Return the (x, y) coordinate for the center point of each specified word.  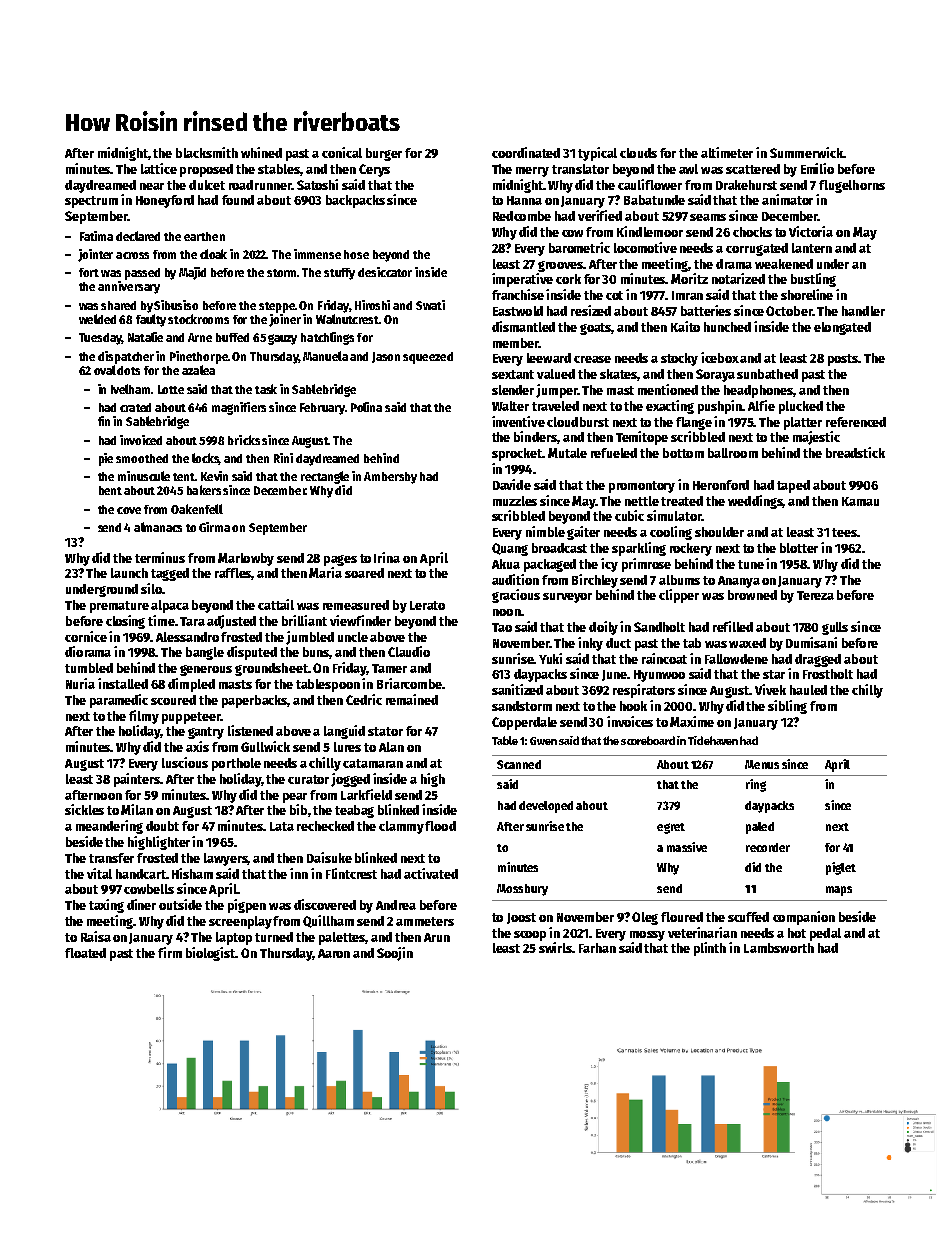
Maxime (692, 721)
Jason (386, 357)
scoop (530, 936)
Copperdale (524, 723)
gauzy (282, 339)
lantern (812, 248)
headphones (758, 391)
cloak (213, 254)
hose (356, 254)
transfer (111, 858)
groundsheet (271, 669)
